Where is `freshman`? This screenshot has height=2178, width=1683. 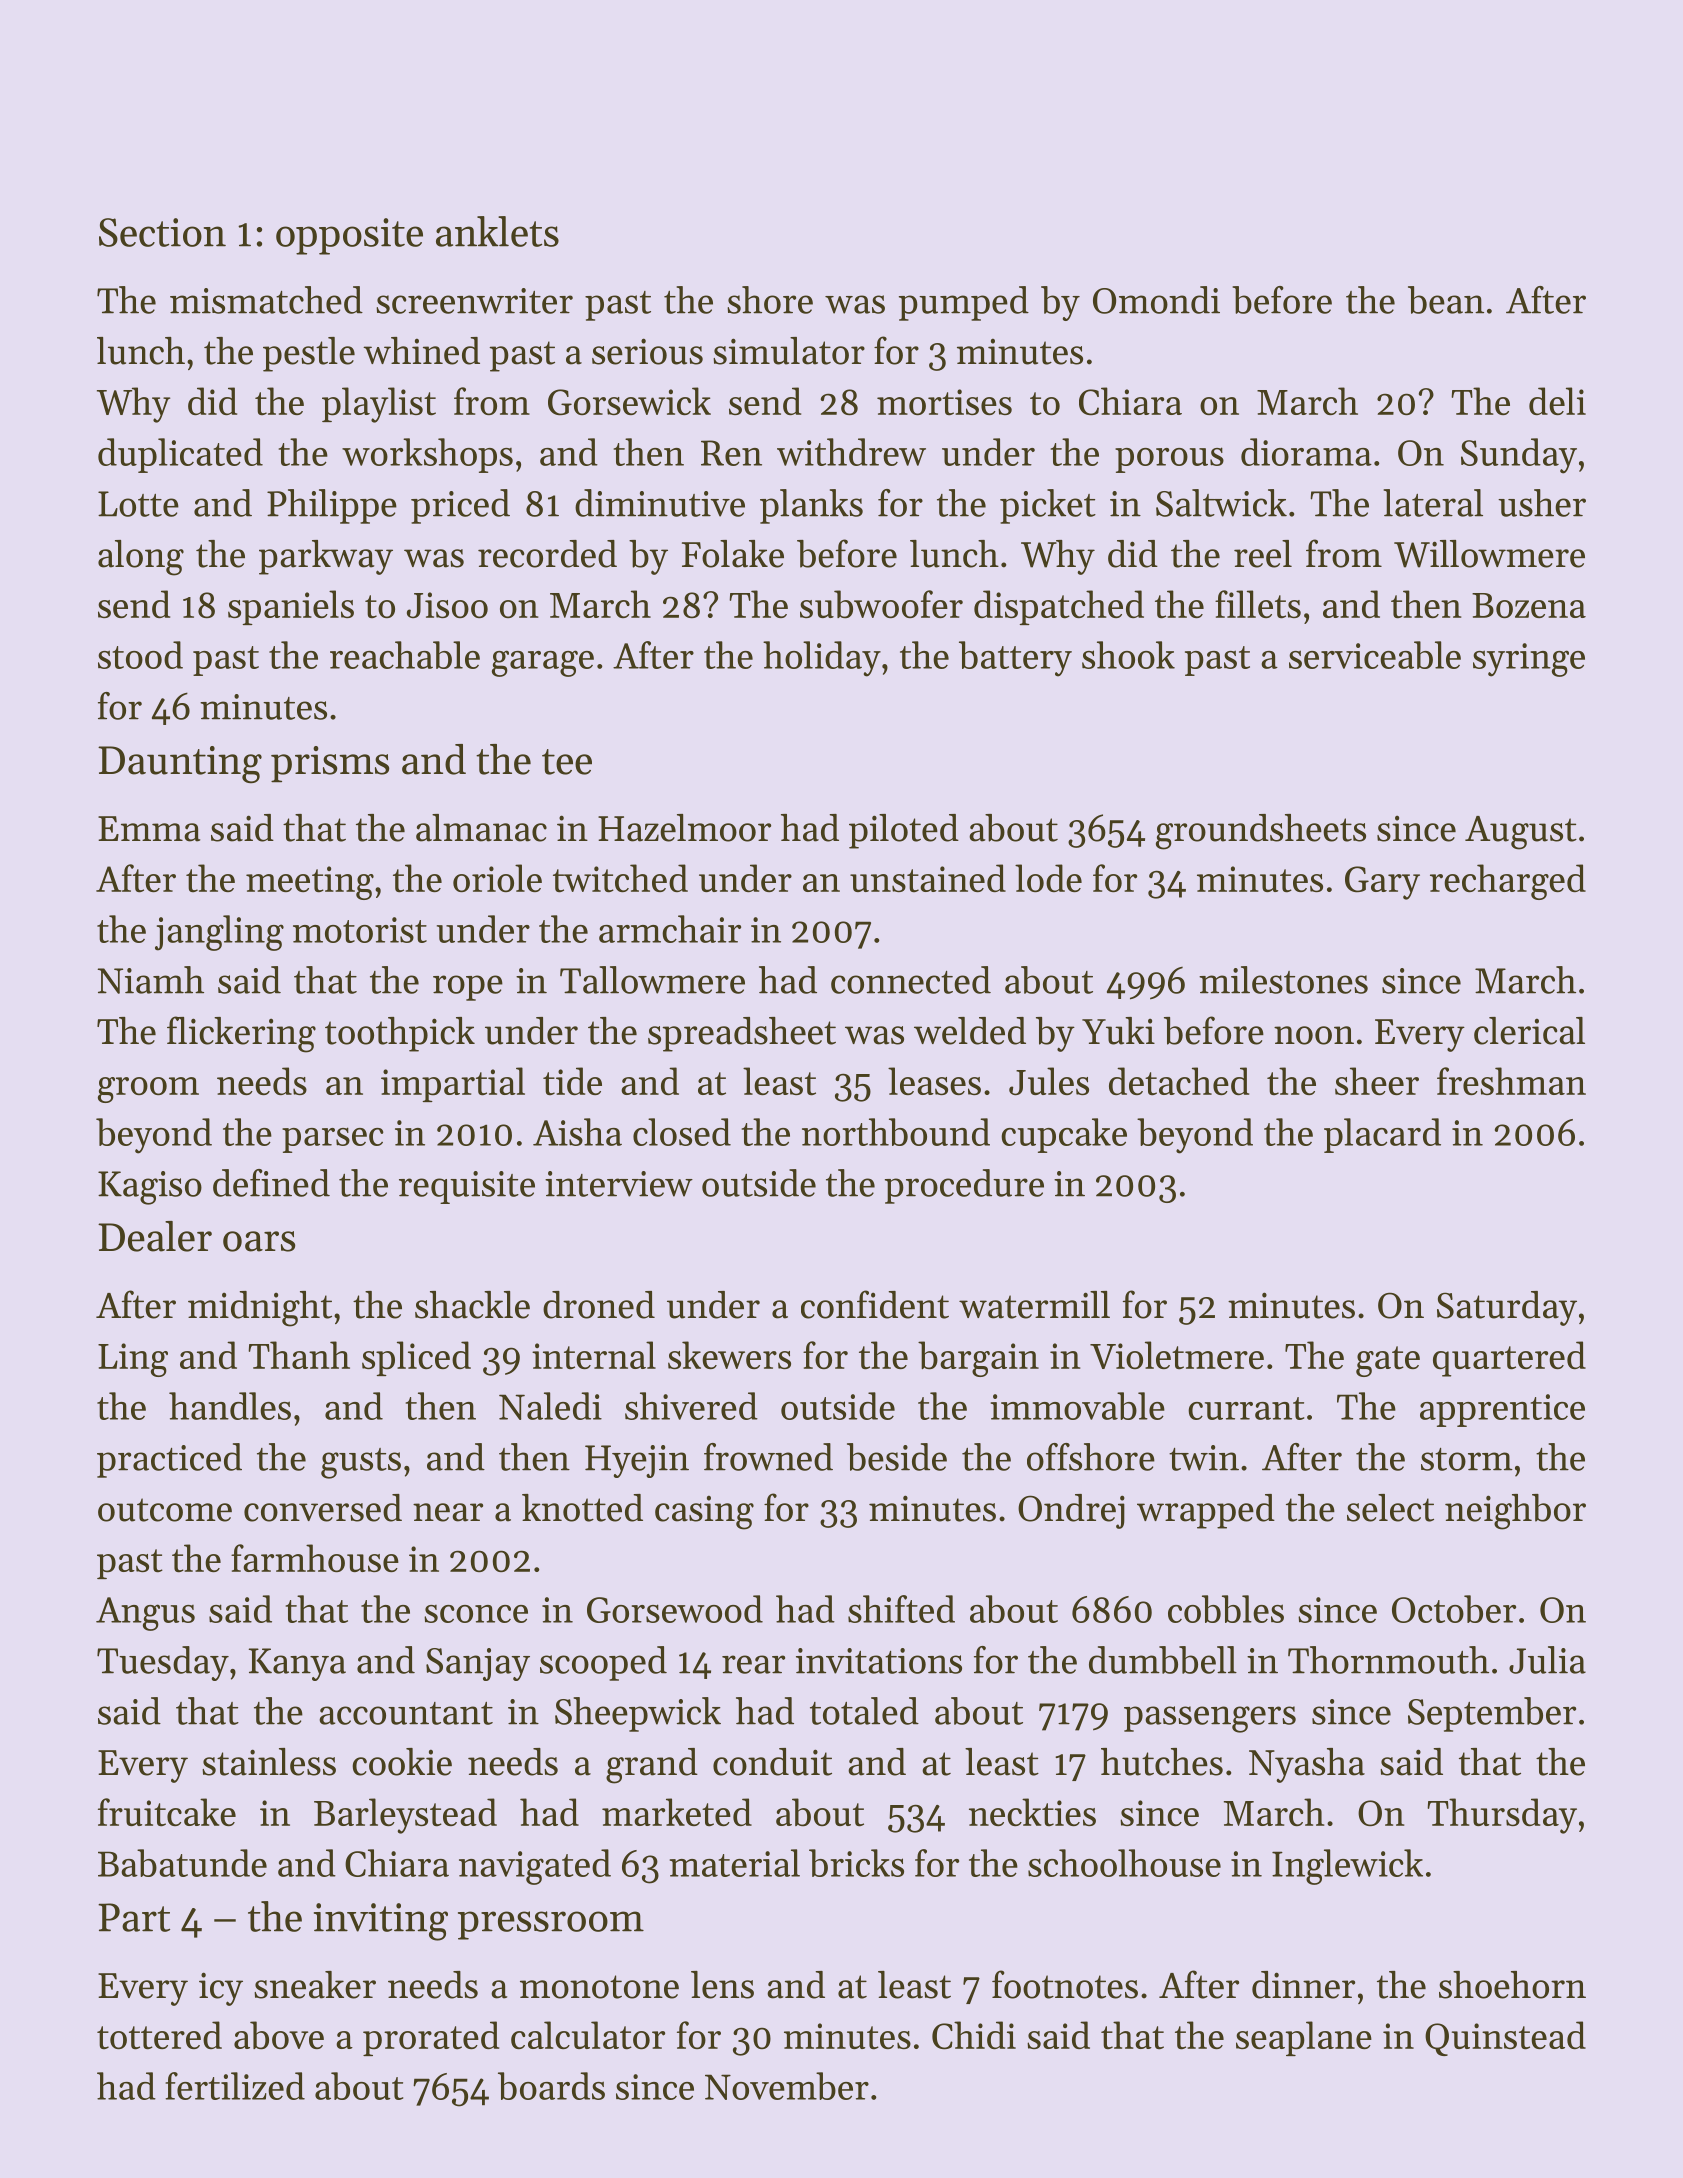 freshman is located at coordinates (1511, 1081).
